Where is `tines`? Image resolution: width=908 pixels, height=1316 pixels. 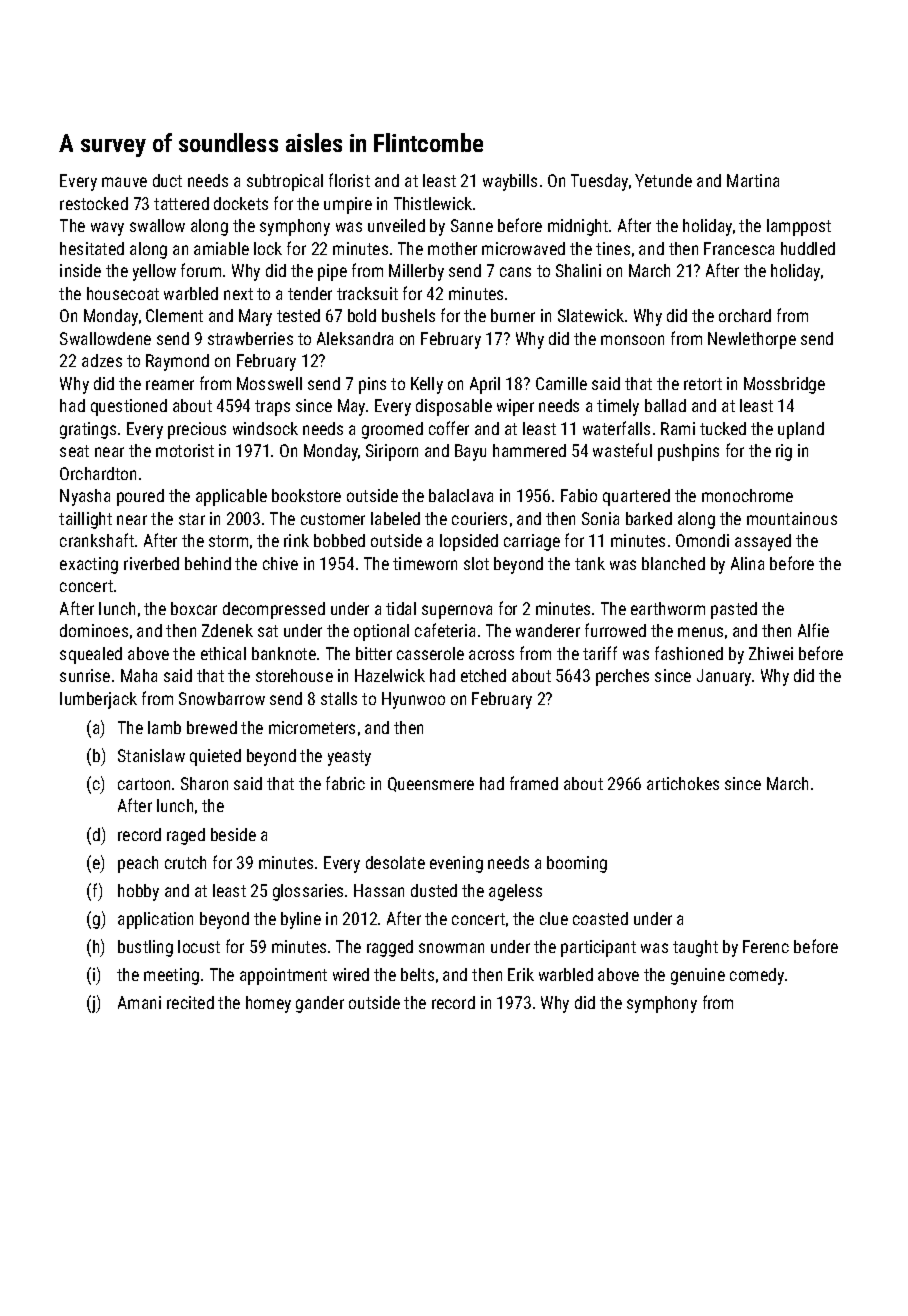
tines is located at coordinates (613, 248).
